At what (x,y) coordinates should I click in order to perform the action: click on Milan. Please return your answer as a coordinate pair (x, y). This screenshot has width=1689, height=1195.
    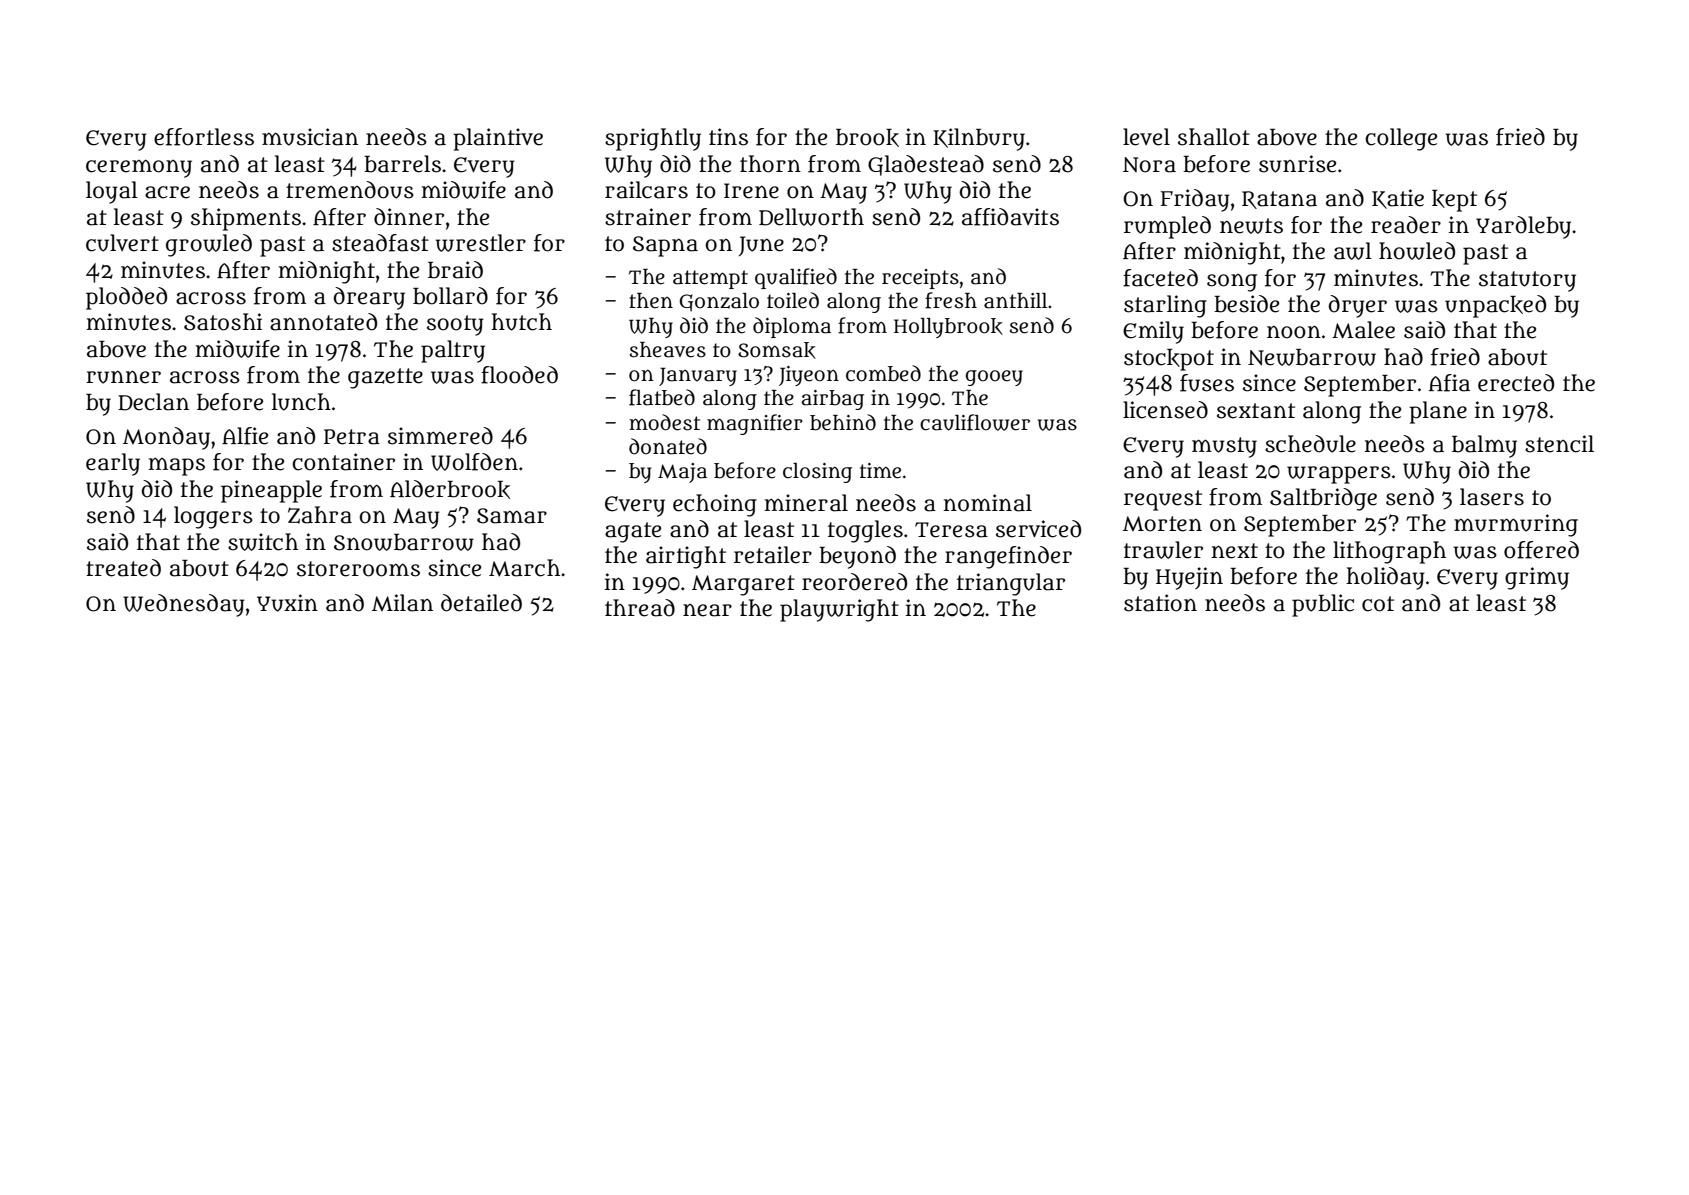
    Looking at the image, I should click on (402, 603).
